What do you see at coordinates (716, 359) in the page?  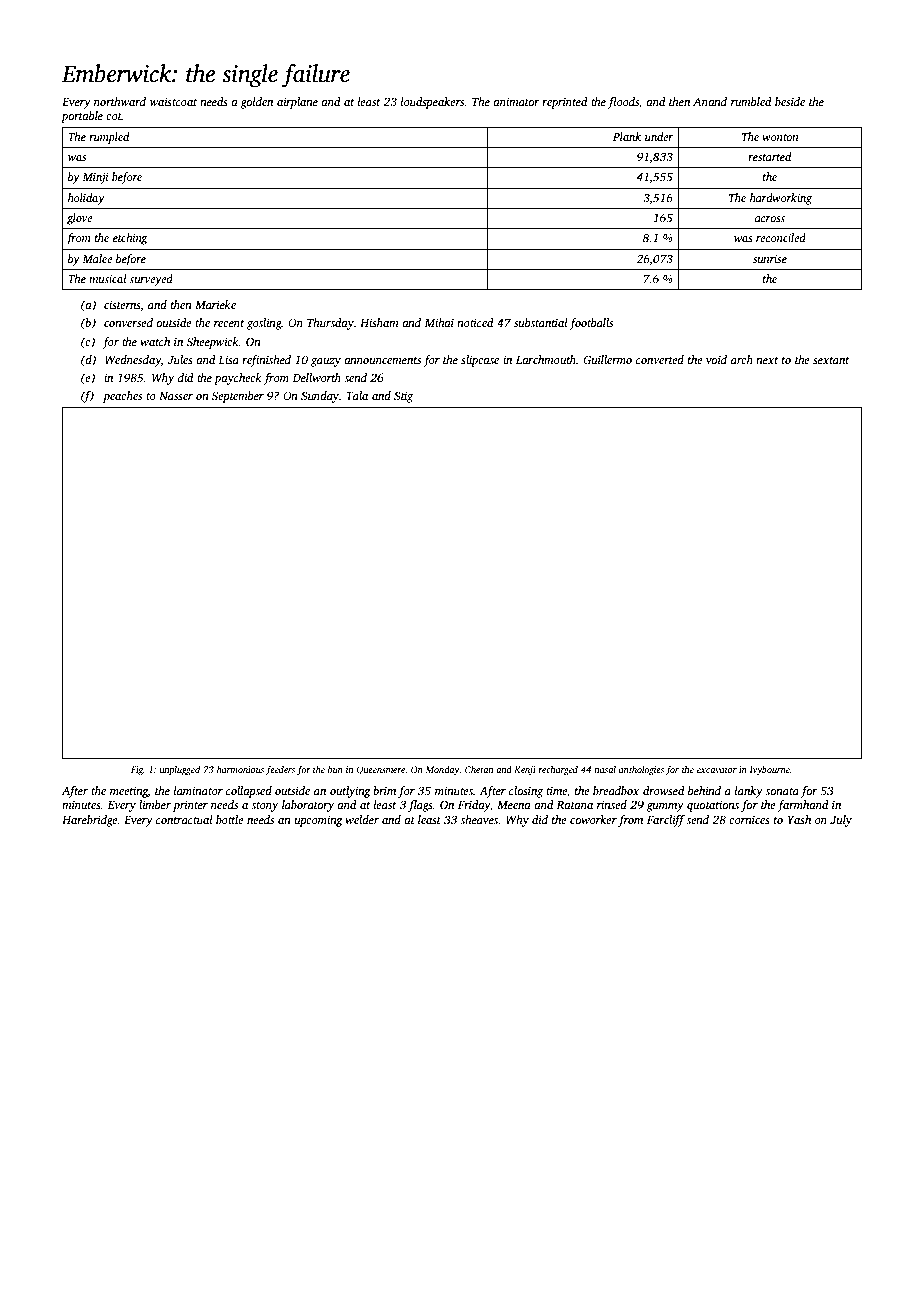 I see `void` at bounding box center [716, 359].
